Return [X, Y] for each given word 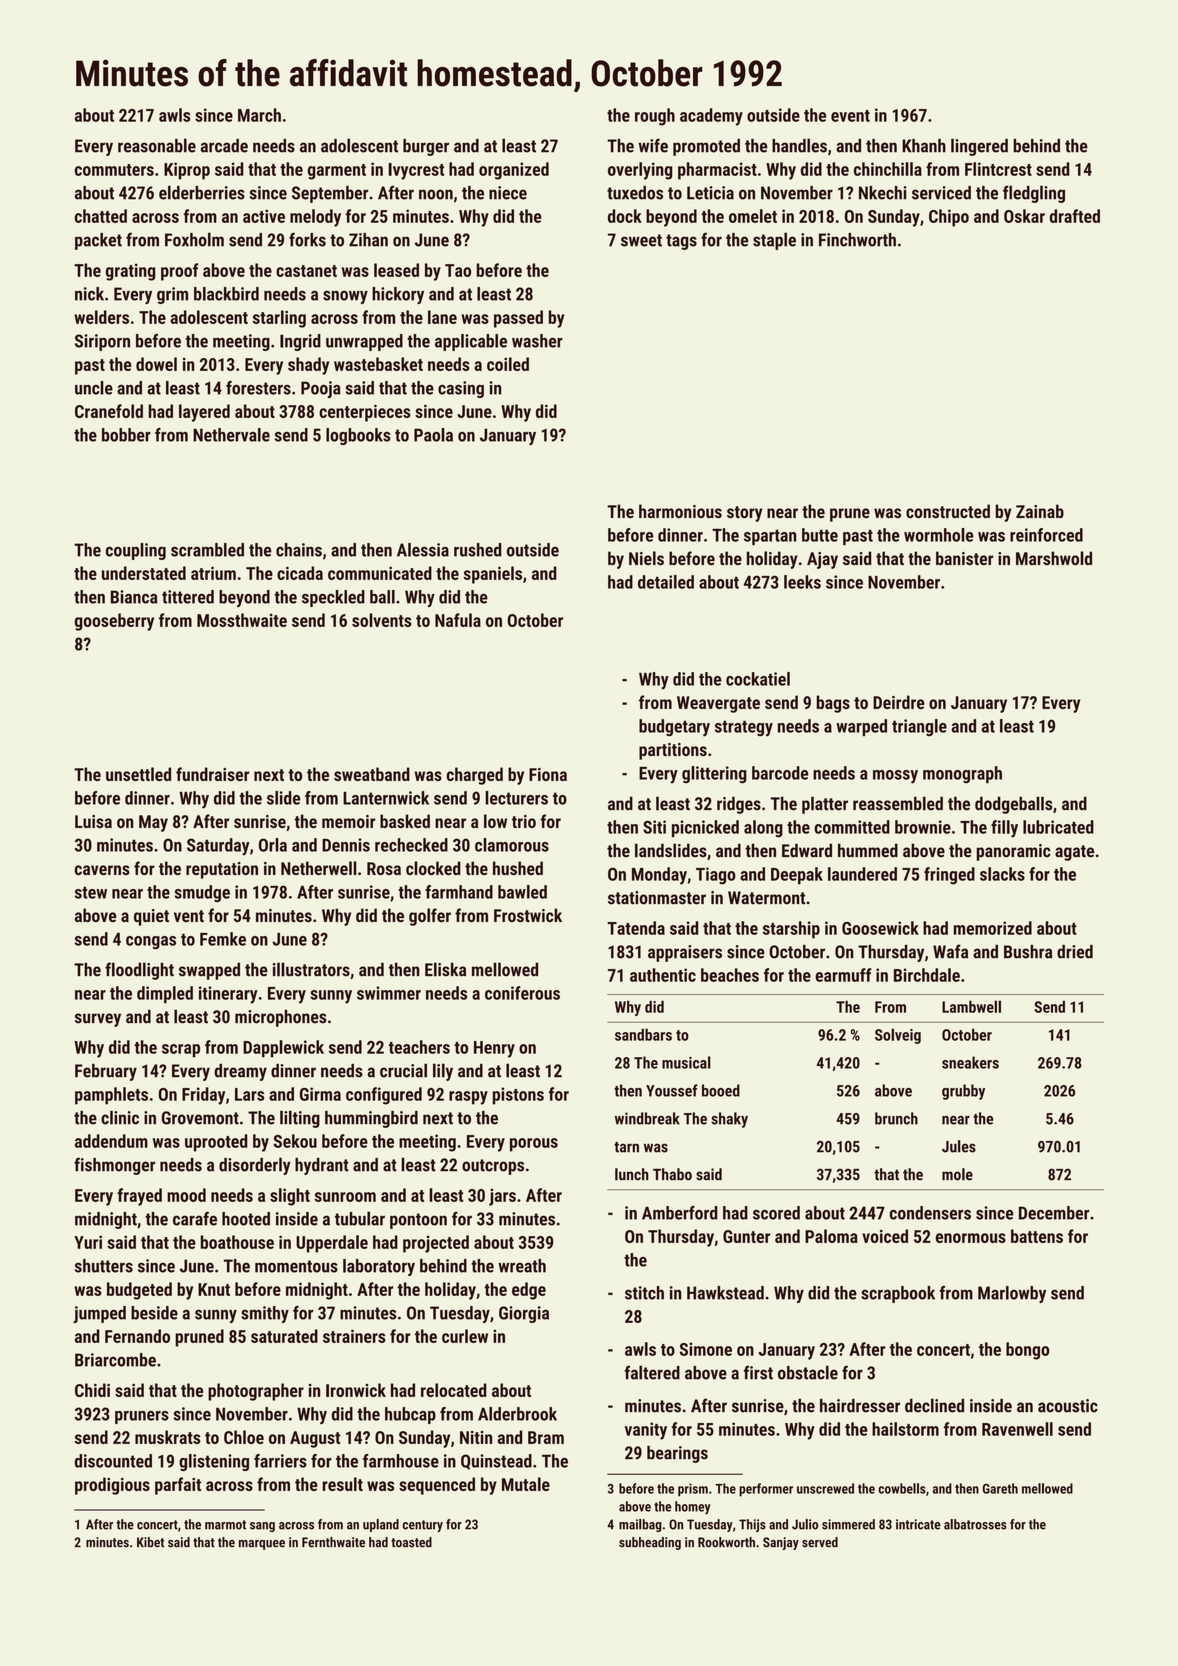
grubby [963, 1092]
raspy [468, 1098]
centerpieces [365, 413]
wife [653, 145]
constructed [948, 511]
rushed [478, 550]
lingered [979, 147]
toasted [411, 1542]
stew [91, 892]
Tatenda [636, 928]
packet [98, 241]
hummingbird [371, 1119]
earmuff [843, 975]
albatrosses [975, 1524]
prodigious [112, 1486]
